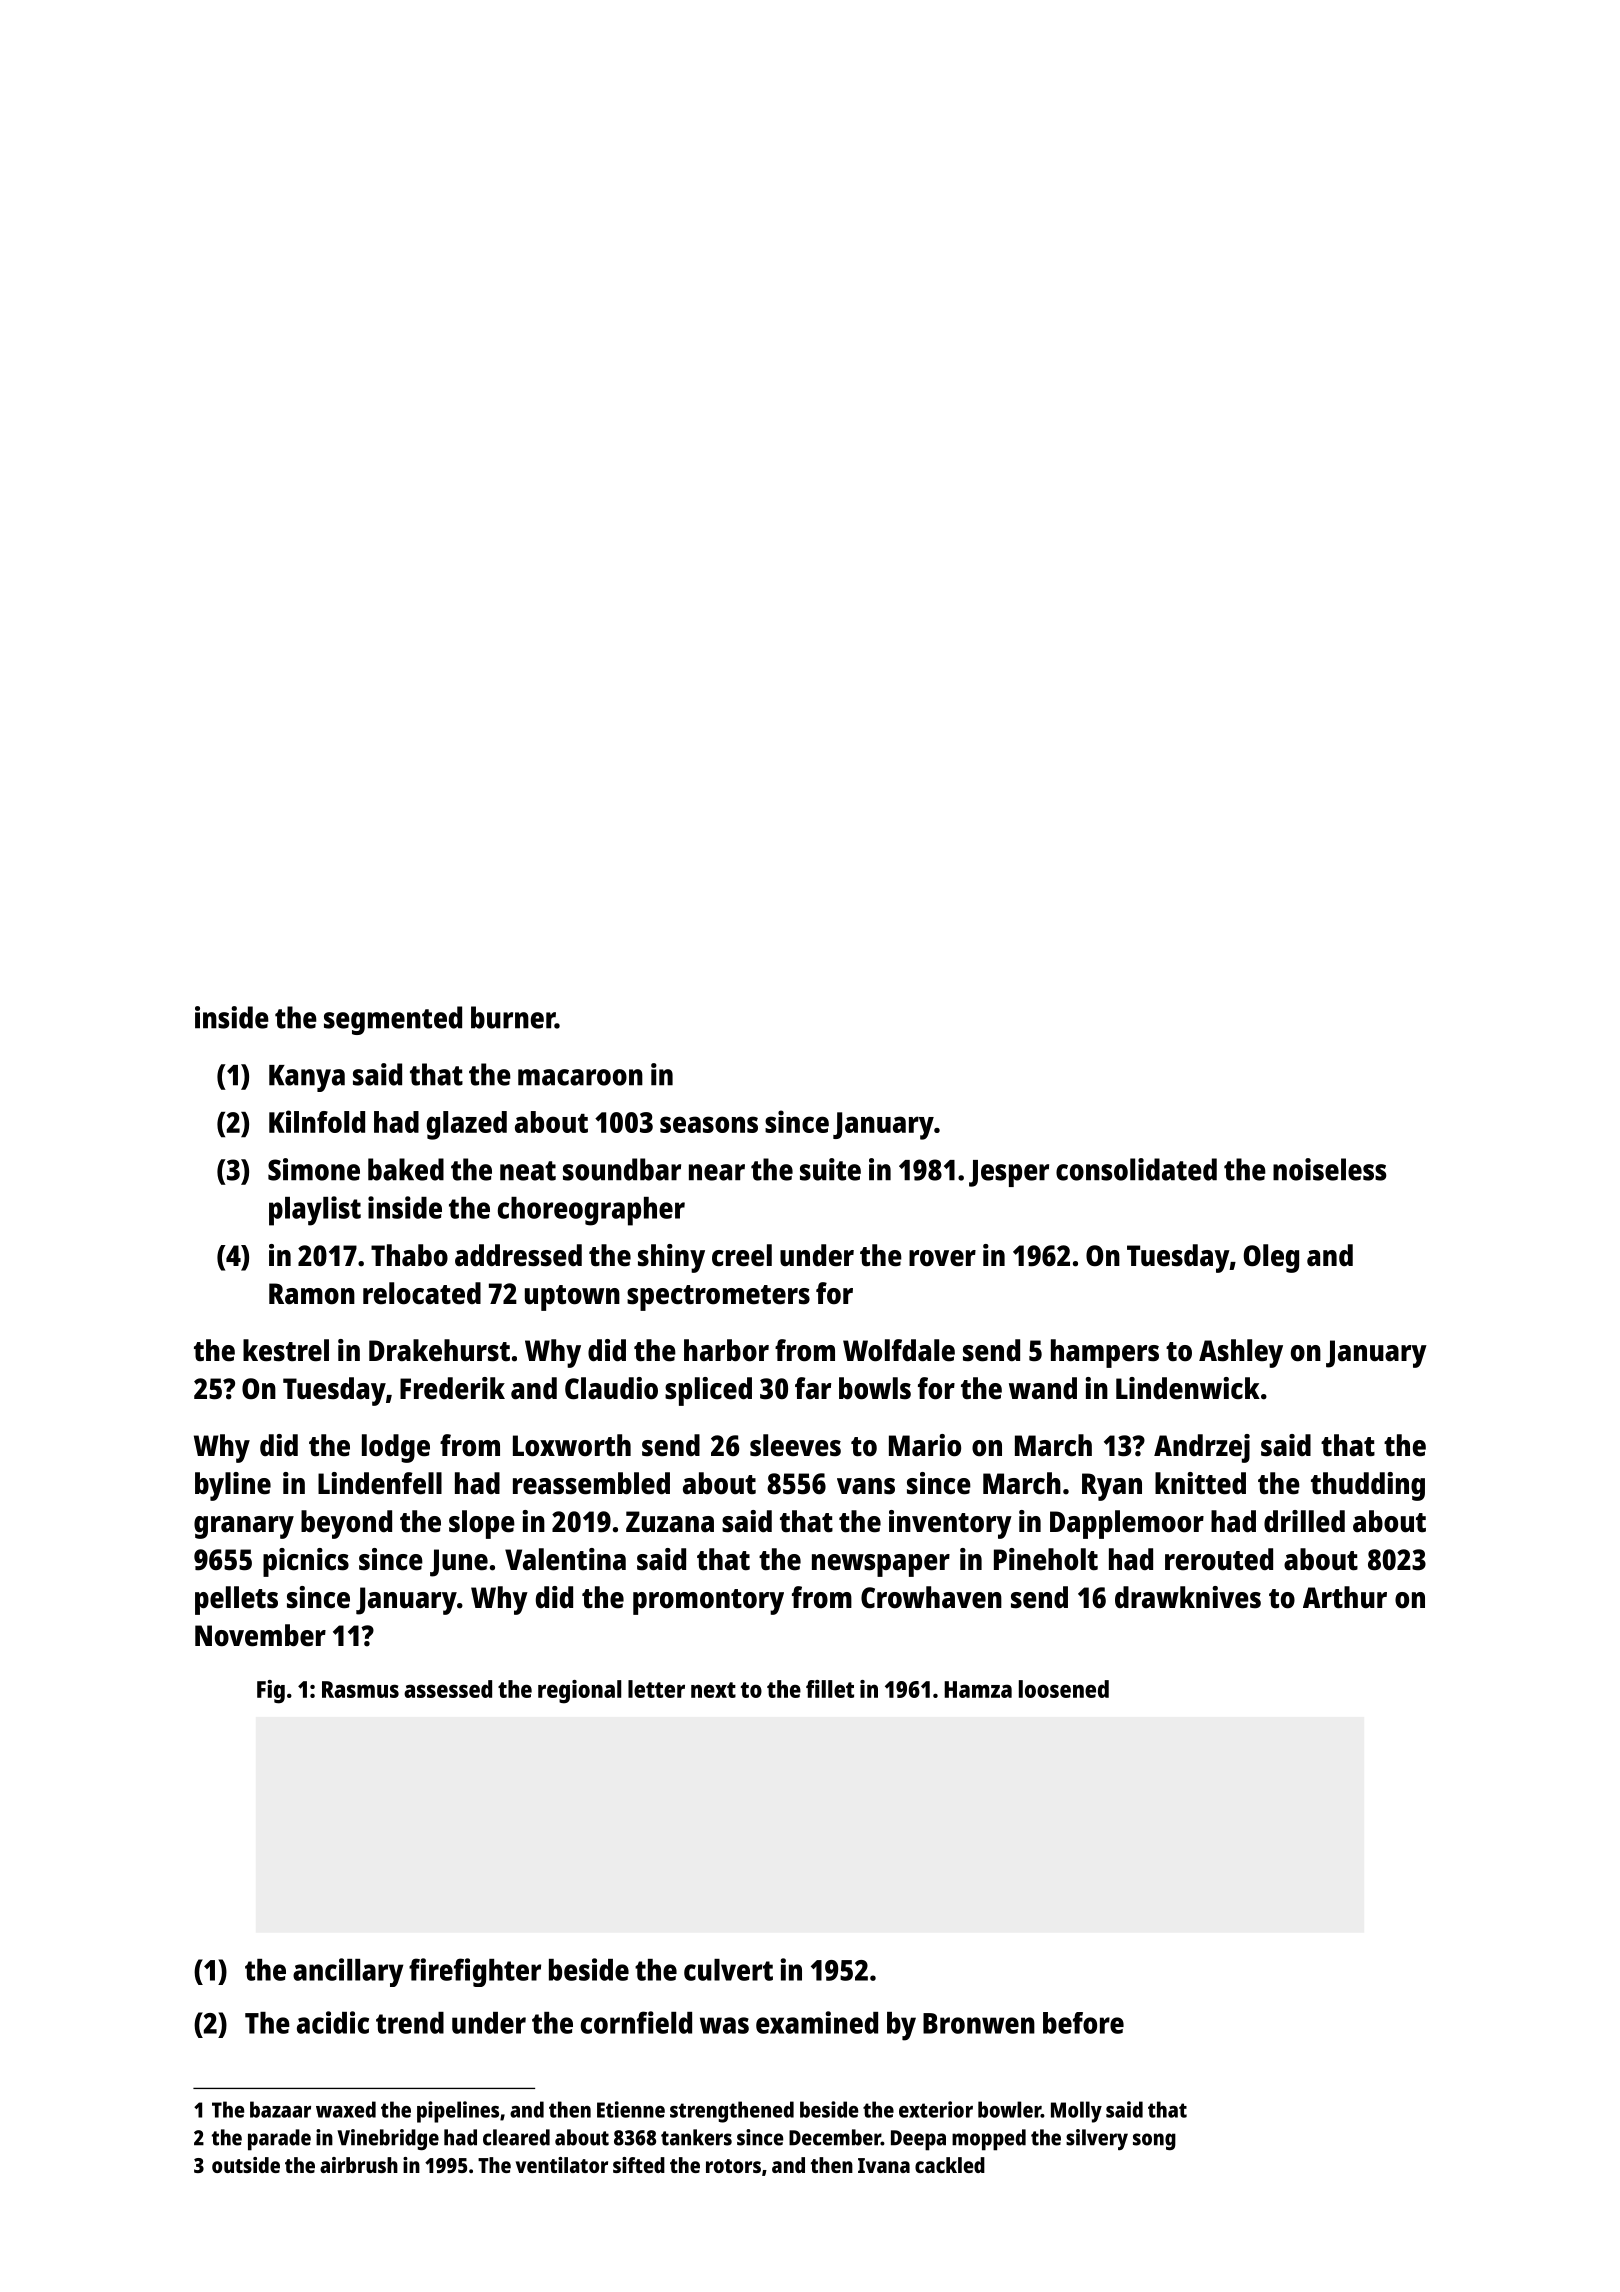 The height and width of the image is (2292, 1620). I want to click on pipelines, so click(458, 2112).
